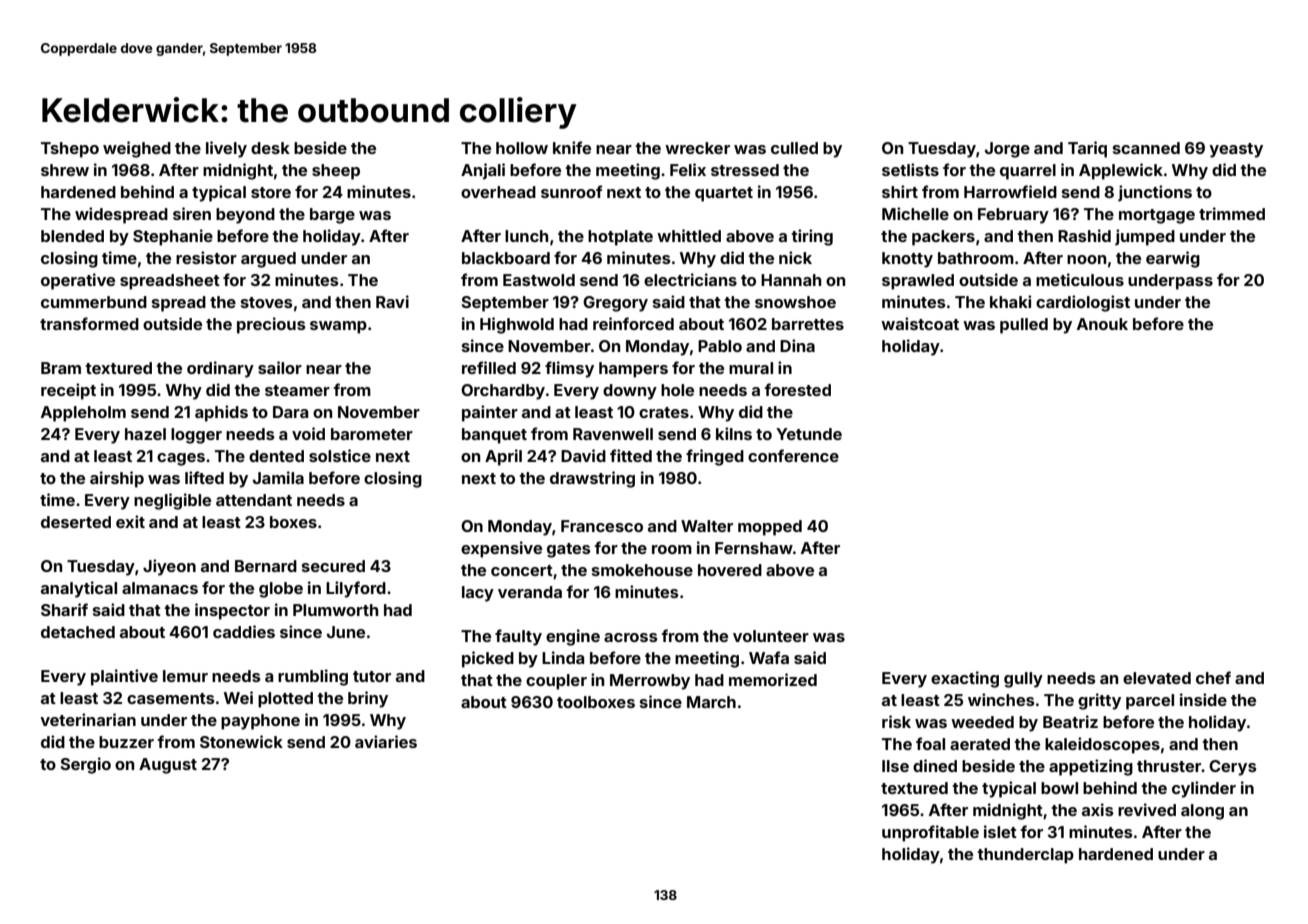  I want to click on Anouk, so click(1102, 324).
